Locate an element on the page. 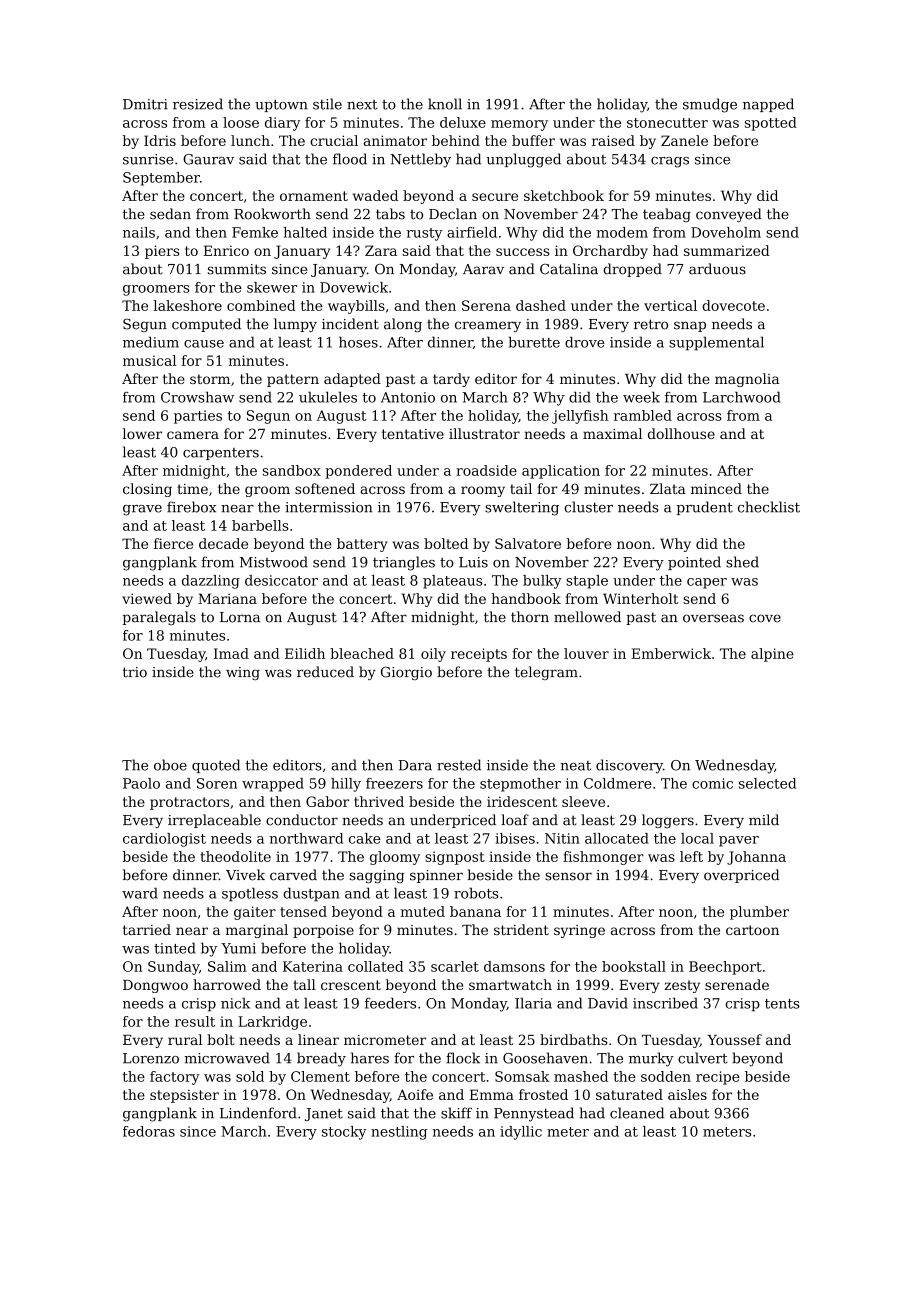 This page has width=924, height=1308. Dovewick is located at coordinates (354, 287).
